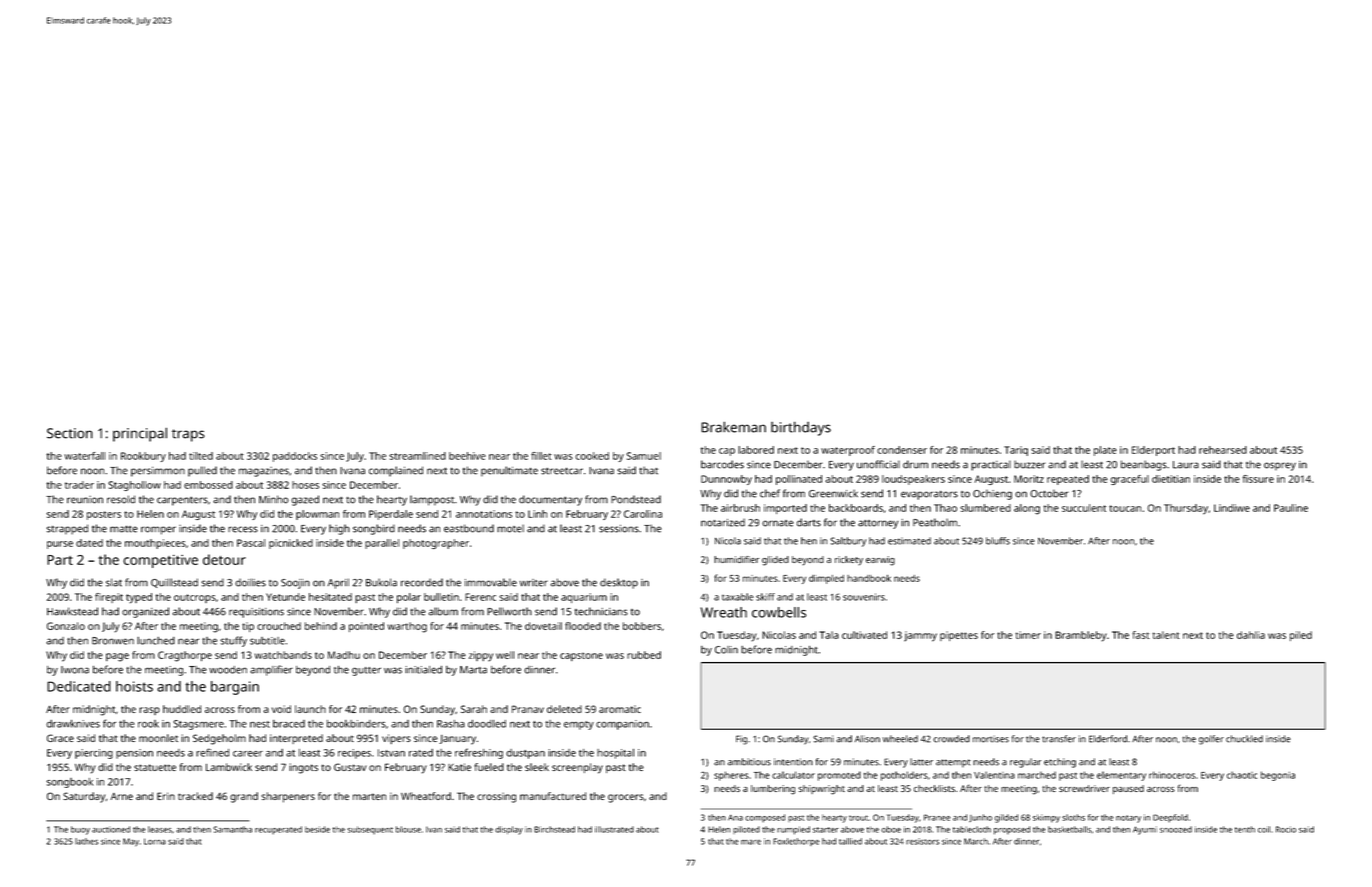 The height and width of the screenshot is (887, 1372). What do you see at coordinates (1244, 739) in the screenshot?
I see `chuckled` at bounding box center [1244, 739].
